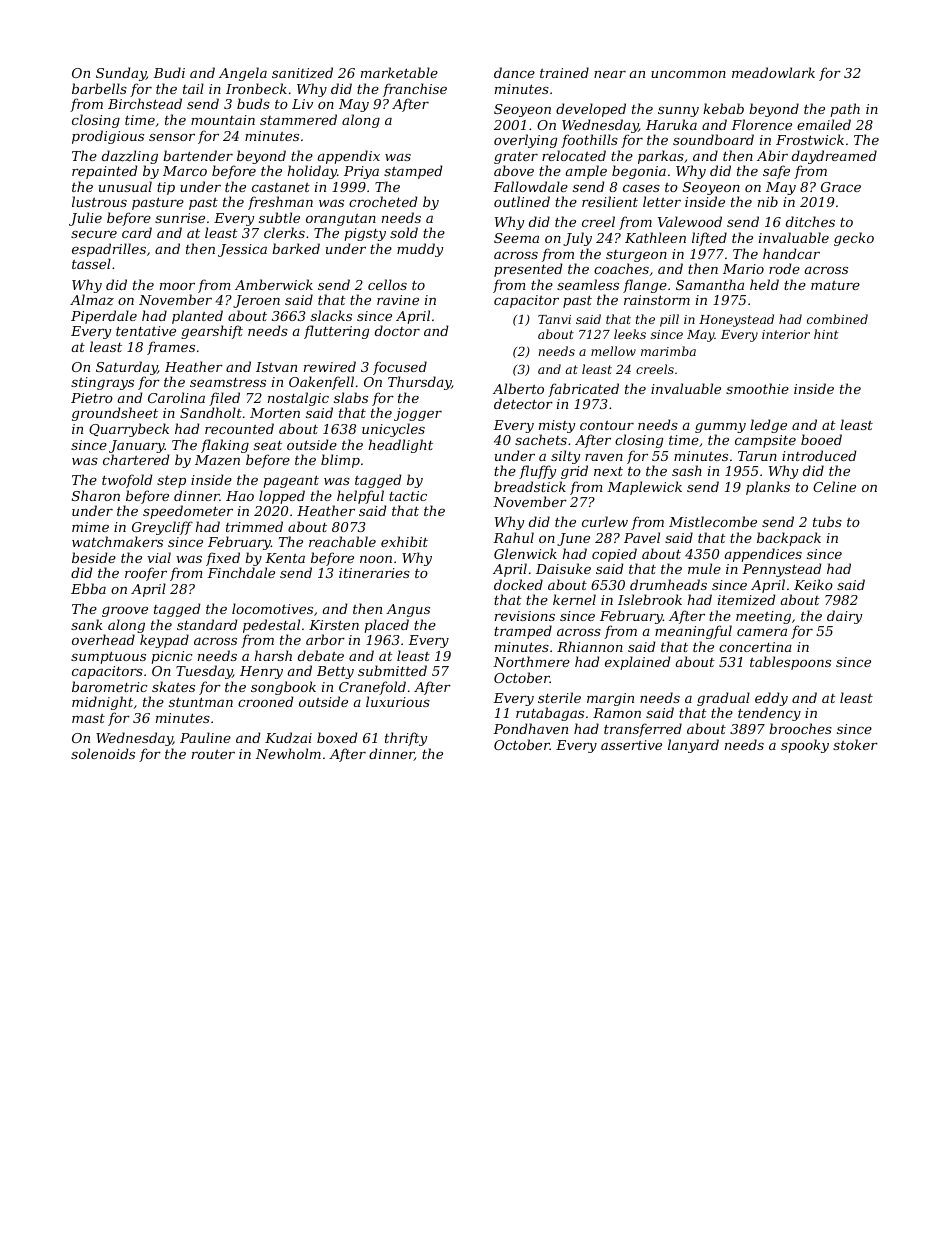 The image size is (952, 1233). Describe the element at coordinates (574, 599) in the page. I see `kernel` at that location.
